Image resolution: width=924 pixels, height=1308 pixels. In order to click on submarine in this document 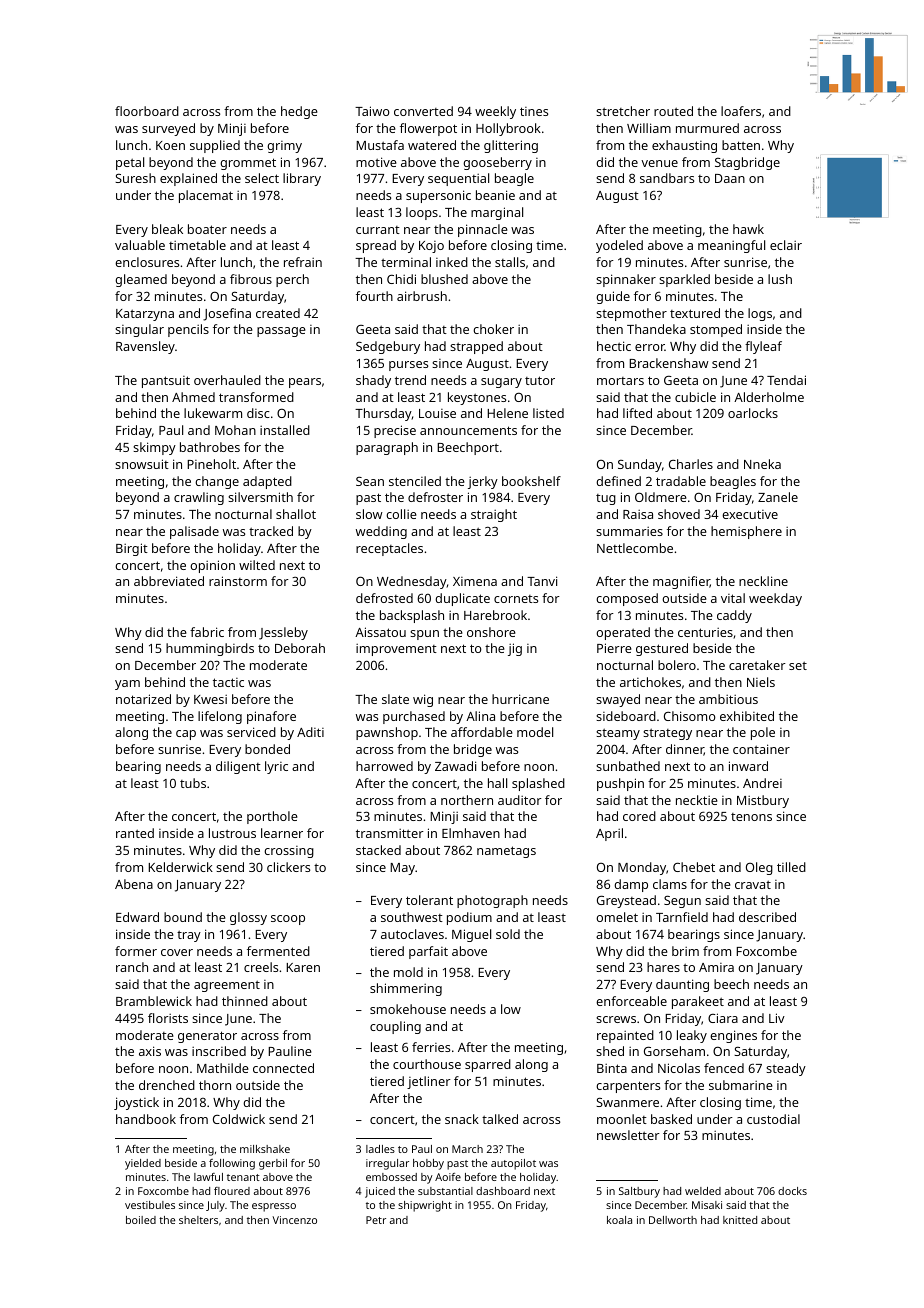, I will do `click(741, 1085)`.
